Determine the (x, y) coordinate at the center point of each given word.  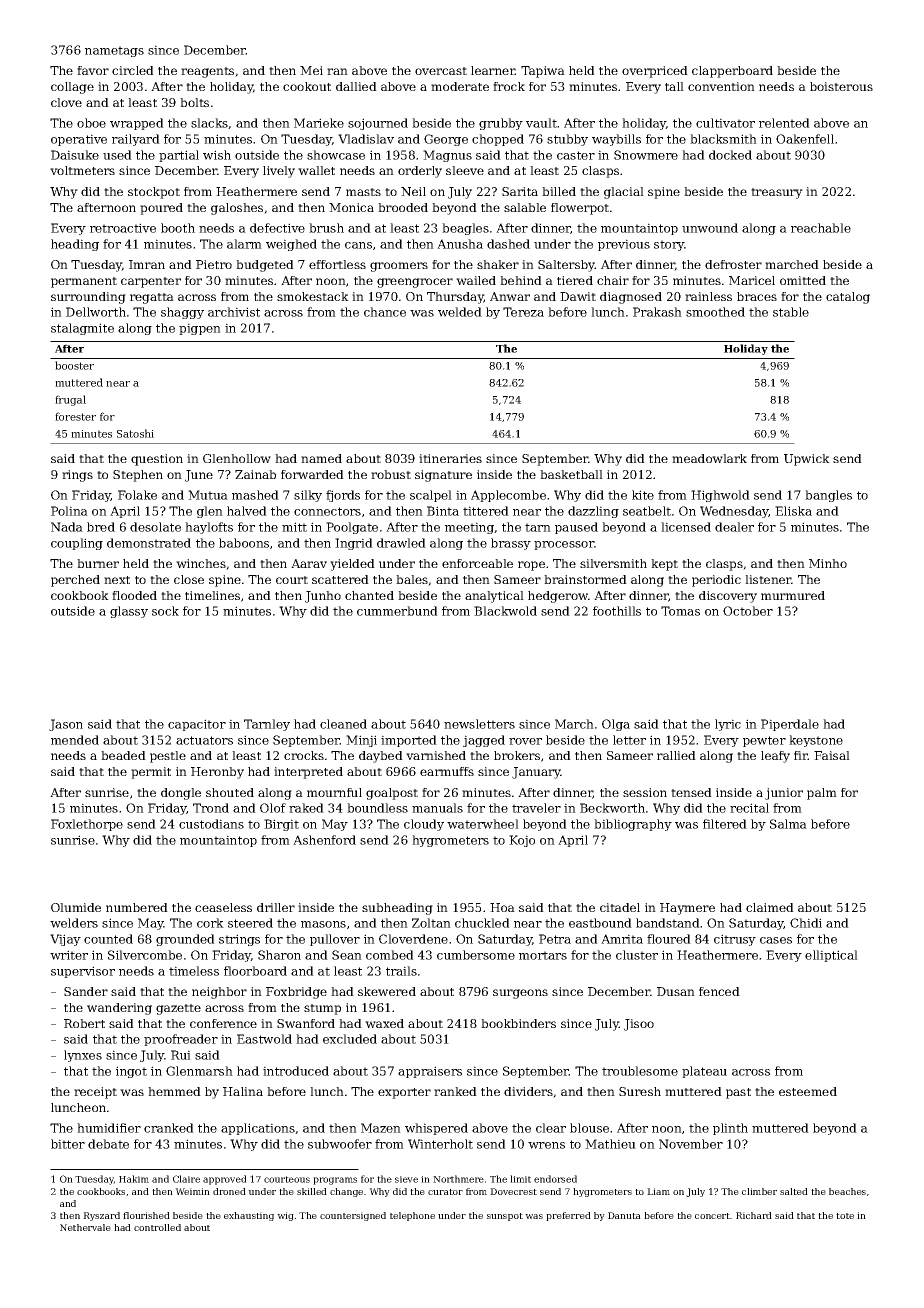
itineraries (450, 458)
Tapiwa (543, 72)
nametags (114, 51)
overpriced (655, 72)
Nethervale (85, 1227)
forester (75, 416)
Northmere (458, 1179)
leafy (775, 757)
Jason (66, 725)
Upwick (807, 460)
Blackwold (505, 611)
